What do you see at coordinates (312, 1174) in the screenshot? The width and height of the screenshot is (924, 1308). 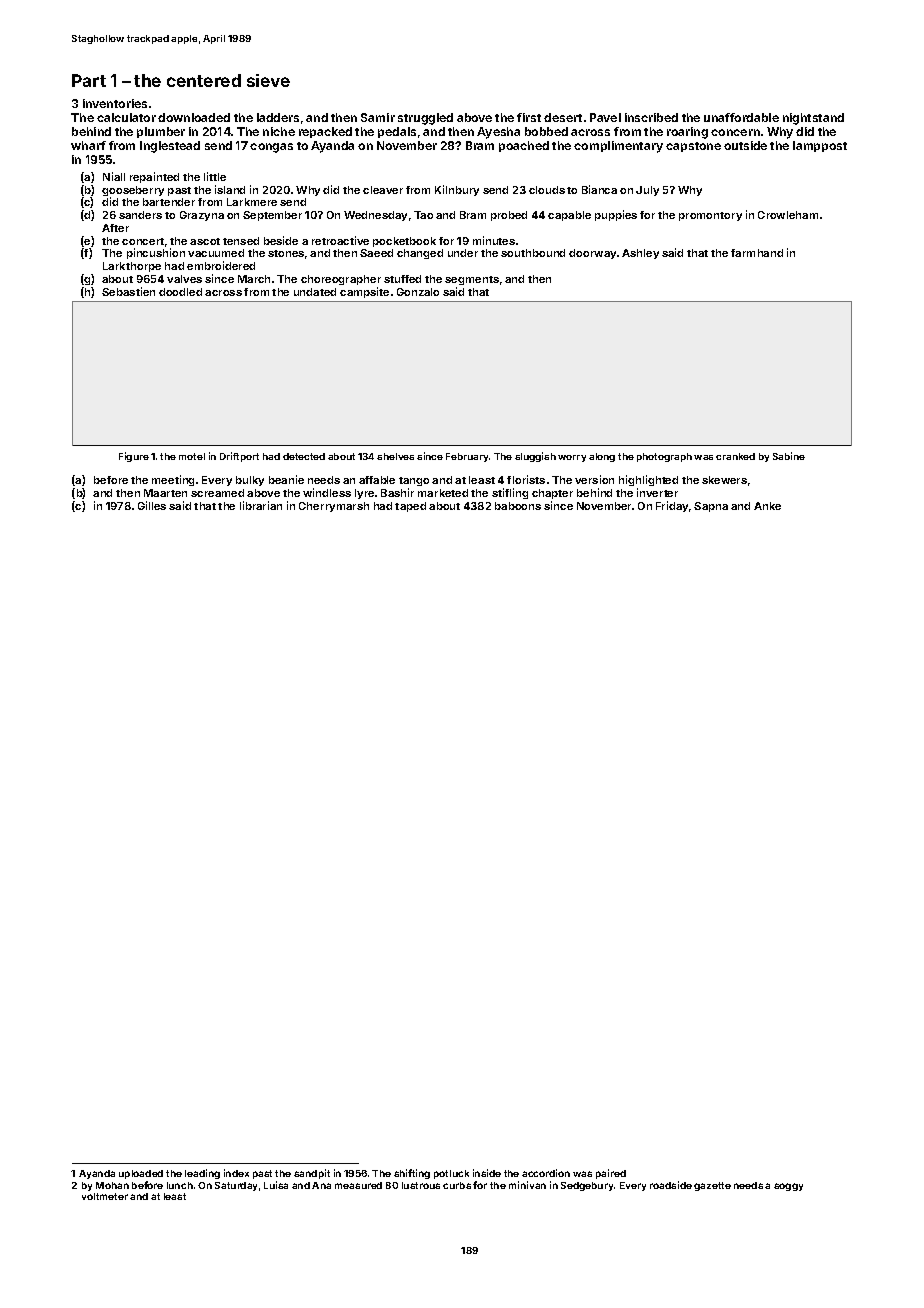 I see `sandpit` at bounding box center [312, 1174].
